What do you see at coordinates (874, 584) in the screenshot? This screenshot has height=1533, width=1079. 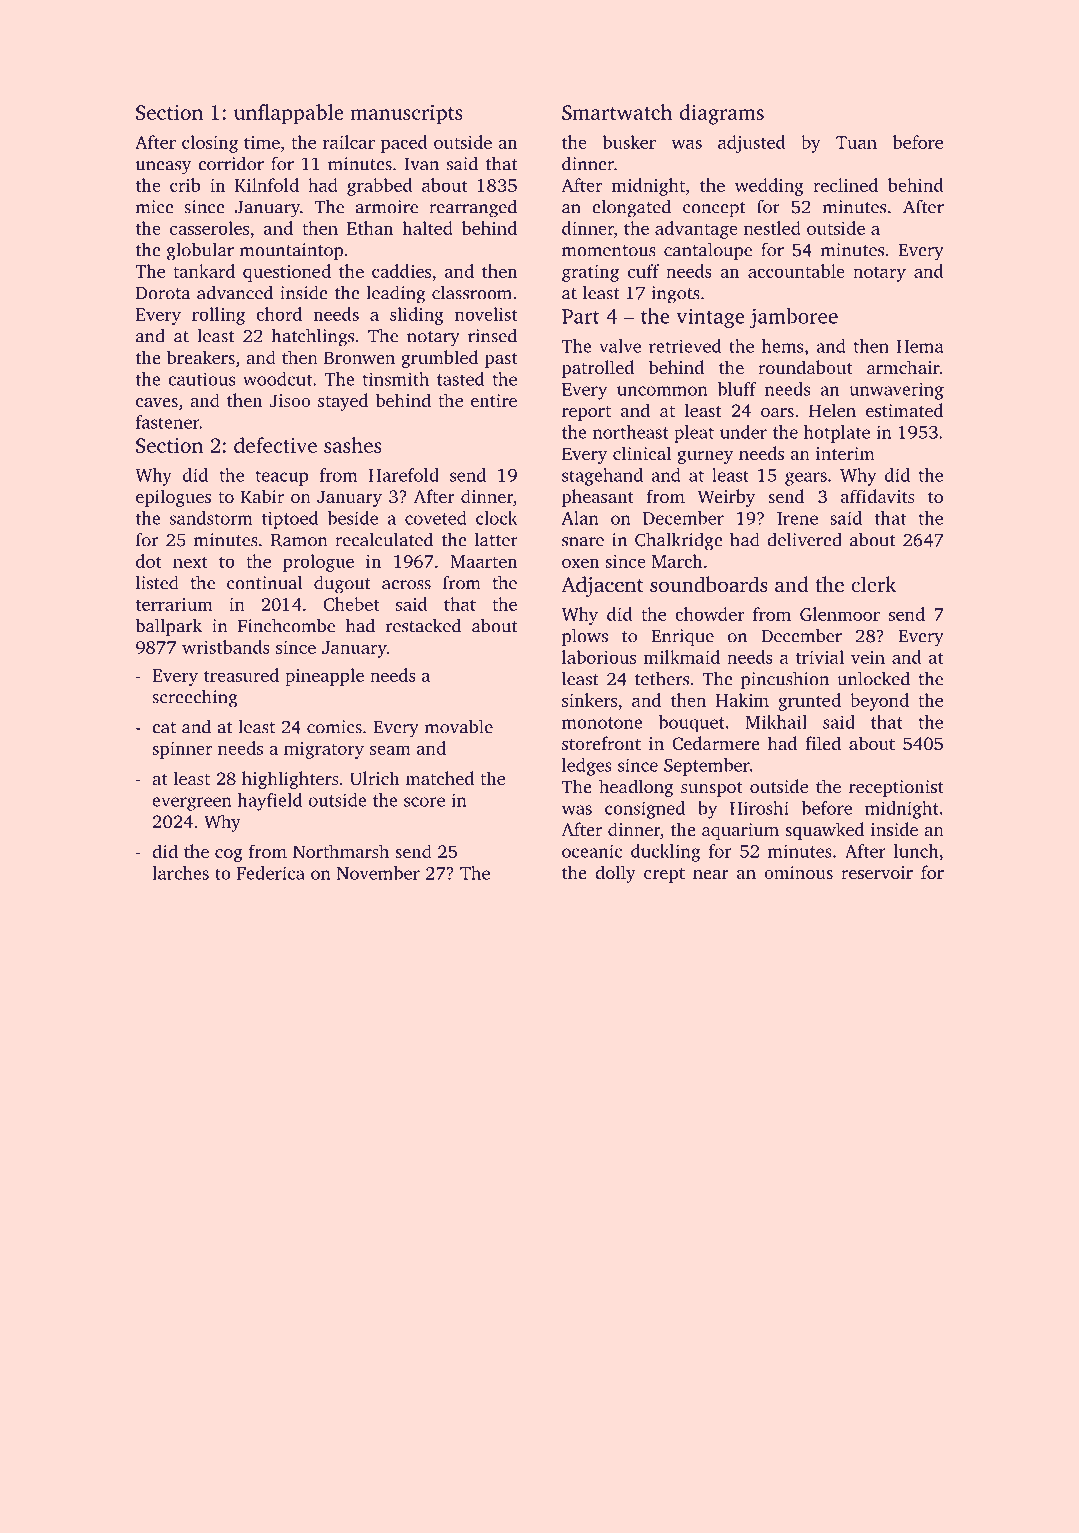 I see `clerk` at bounding box center [874, 584].
